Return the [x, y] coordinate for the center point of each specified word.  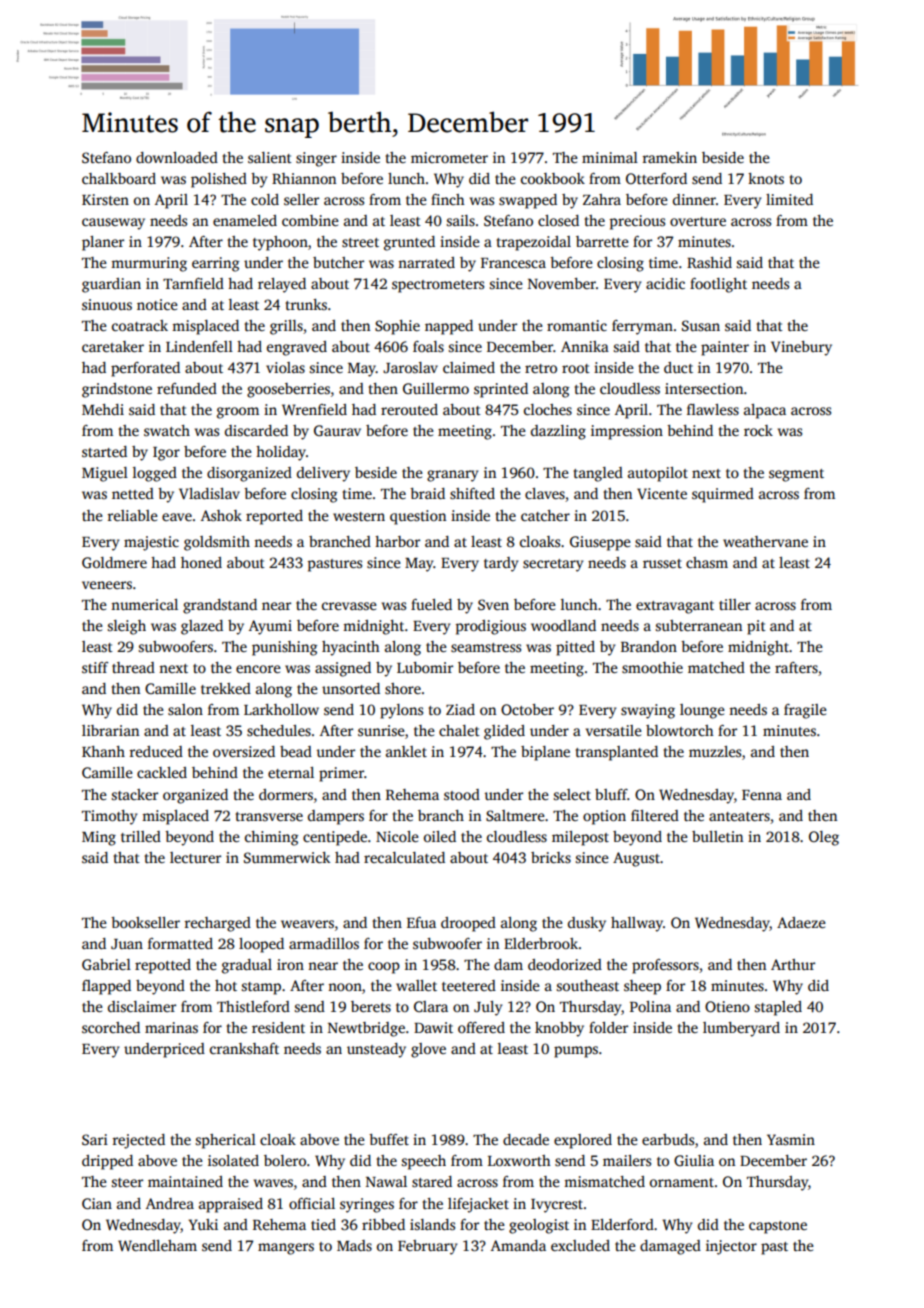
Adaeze [801, 922]
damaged [670, 1247]
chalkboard [119, 178]
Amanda [518, 1245]
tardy [501, 564]
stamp [261, 988]
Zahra [602, 199]
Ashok [221, 515]
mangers [286, 1249]
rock [758, 430]
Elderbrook [541, 943]
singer [316, 159]
